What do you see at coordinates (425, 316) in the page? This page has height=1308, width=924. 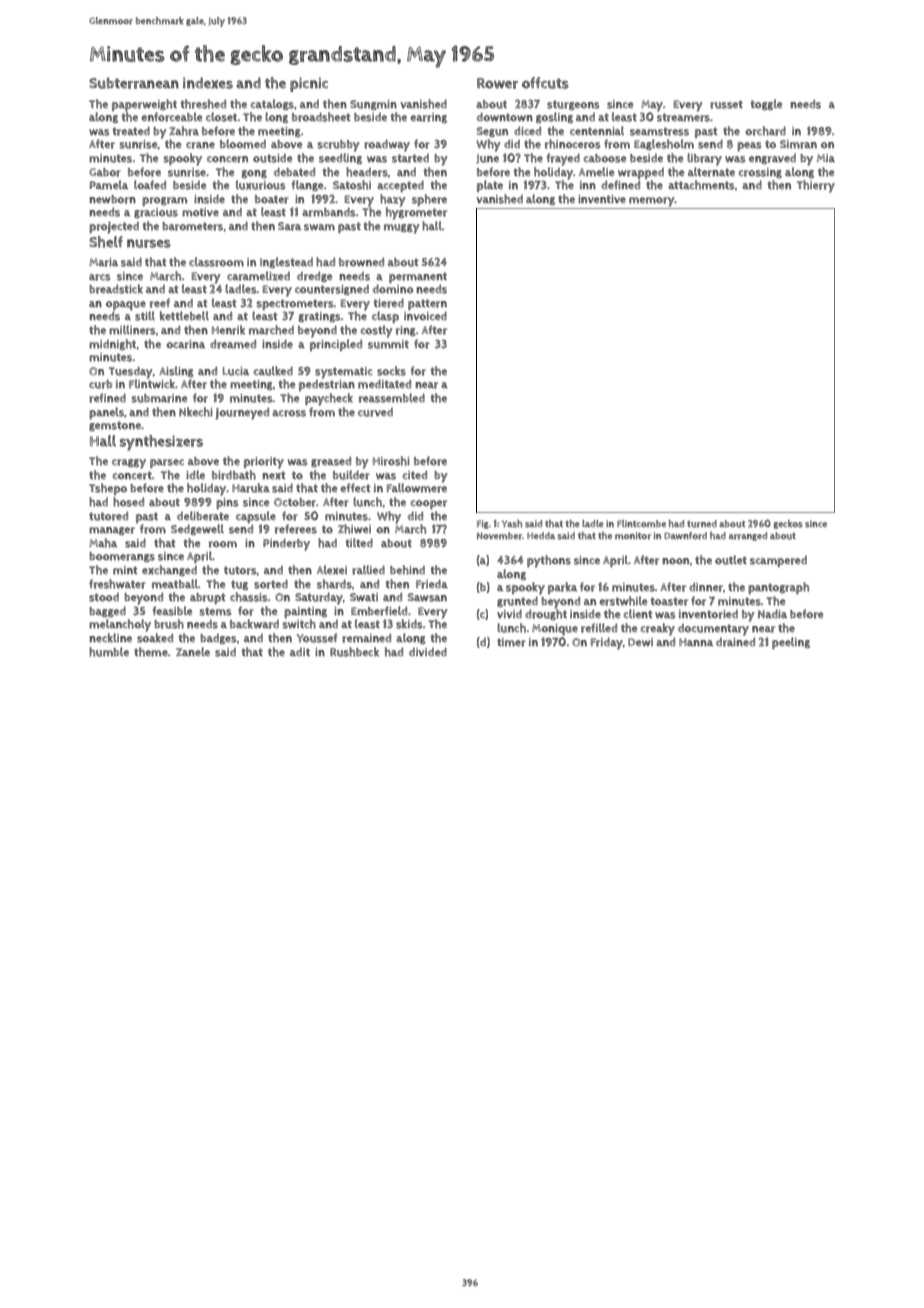 I see `invoiced` at bounding box center [425, 316].
